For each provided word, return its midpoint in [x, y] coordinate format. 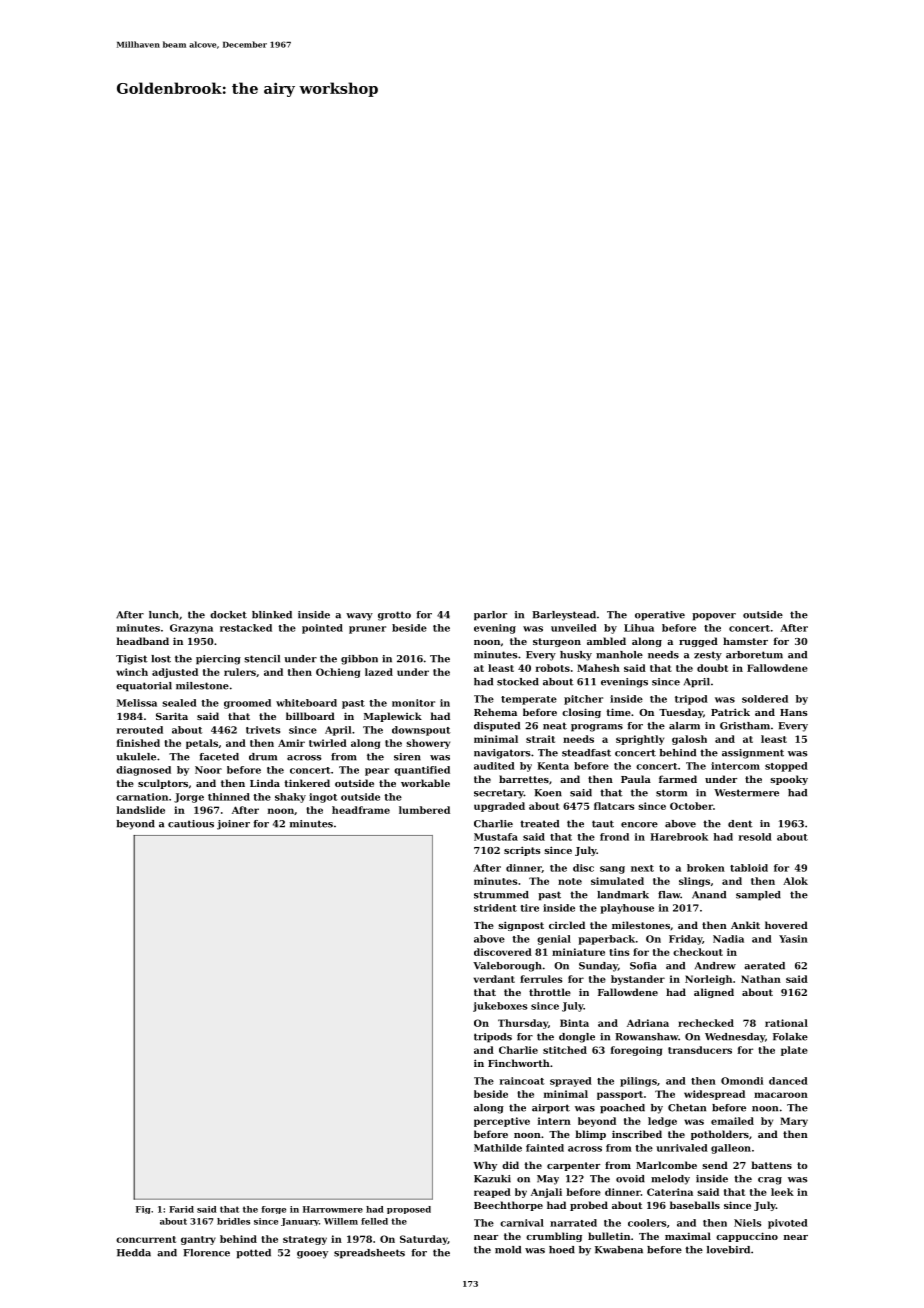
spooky [789, 780]
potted [253, 1254]
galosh [689, 740]
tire [529, 908]
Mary [794, 1122]
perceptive [502, 1122]
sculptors [163, 784]
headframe [361, 810]
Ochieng [338, 673]
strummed [501, 895]
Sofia [643, 966]
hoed [562, 1250]
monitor [413, 703]
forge [274, 1210]
